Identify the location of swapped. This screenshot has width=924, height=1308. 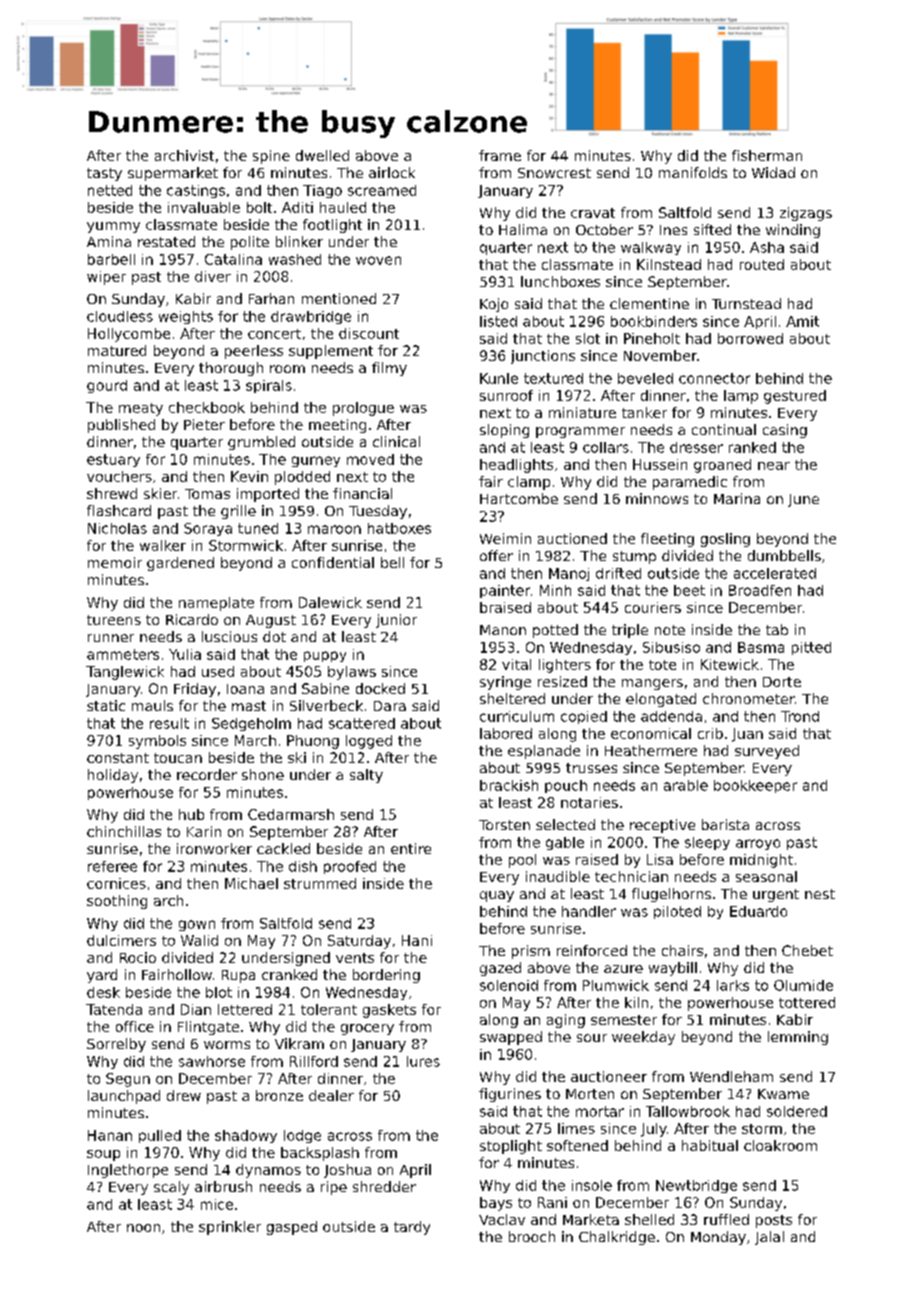
(511, 1038).
